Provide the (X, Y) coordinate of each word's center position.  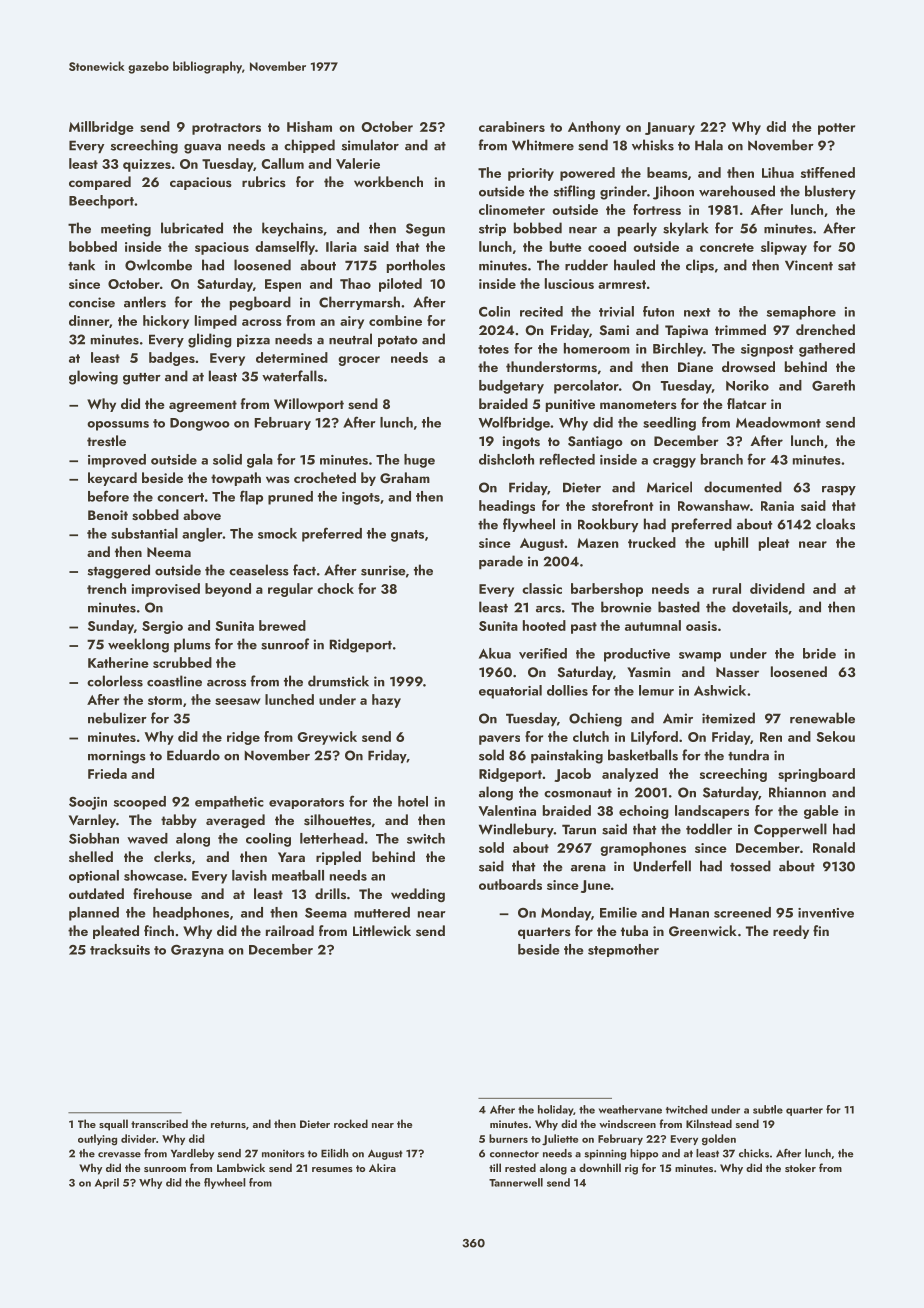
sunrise (383, 570)
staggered (119, 571)
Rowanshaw (714, 505)
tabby (179, 821)
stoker (800, 1167)
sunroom (165, 1169)
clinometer (512, 209)
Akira (382, 1167)
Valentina (507, 810)
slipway (784, 248)
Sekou (835, 736)
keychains (292, 229)
